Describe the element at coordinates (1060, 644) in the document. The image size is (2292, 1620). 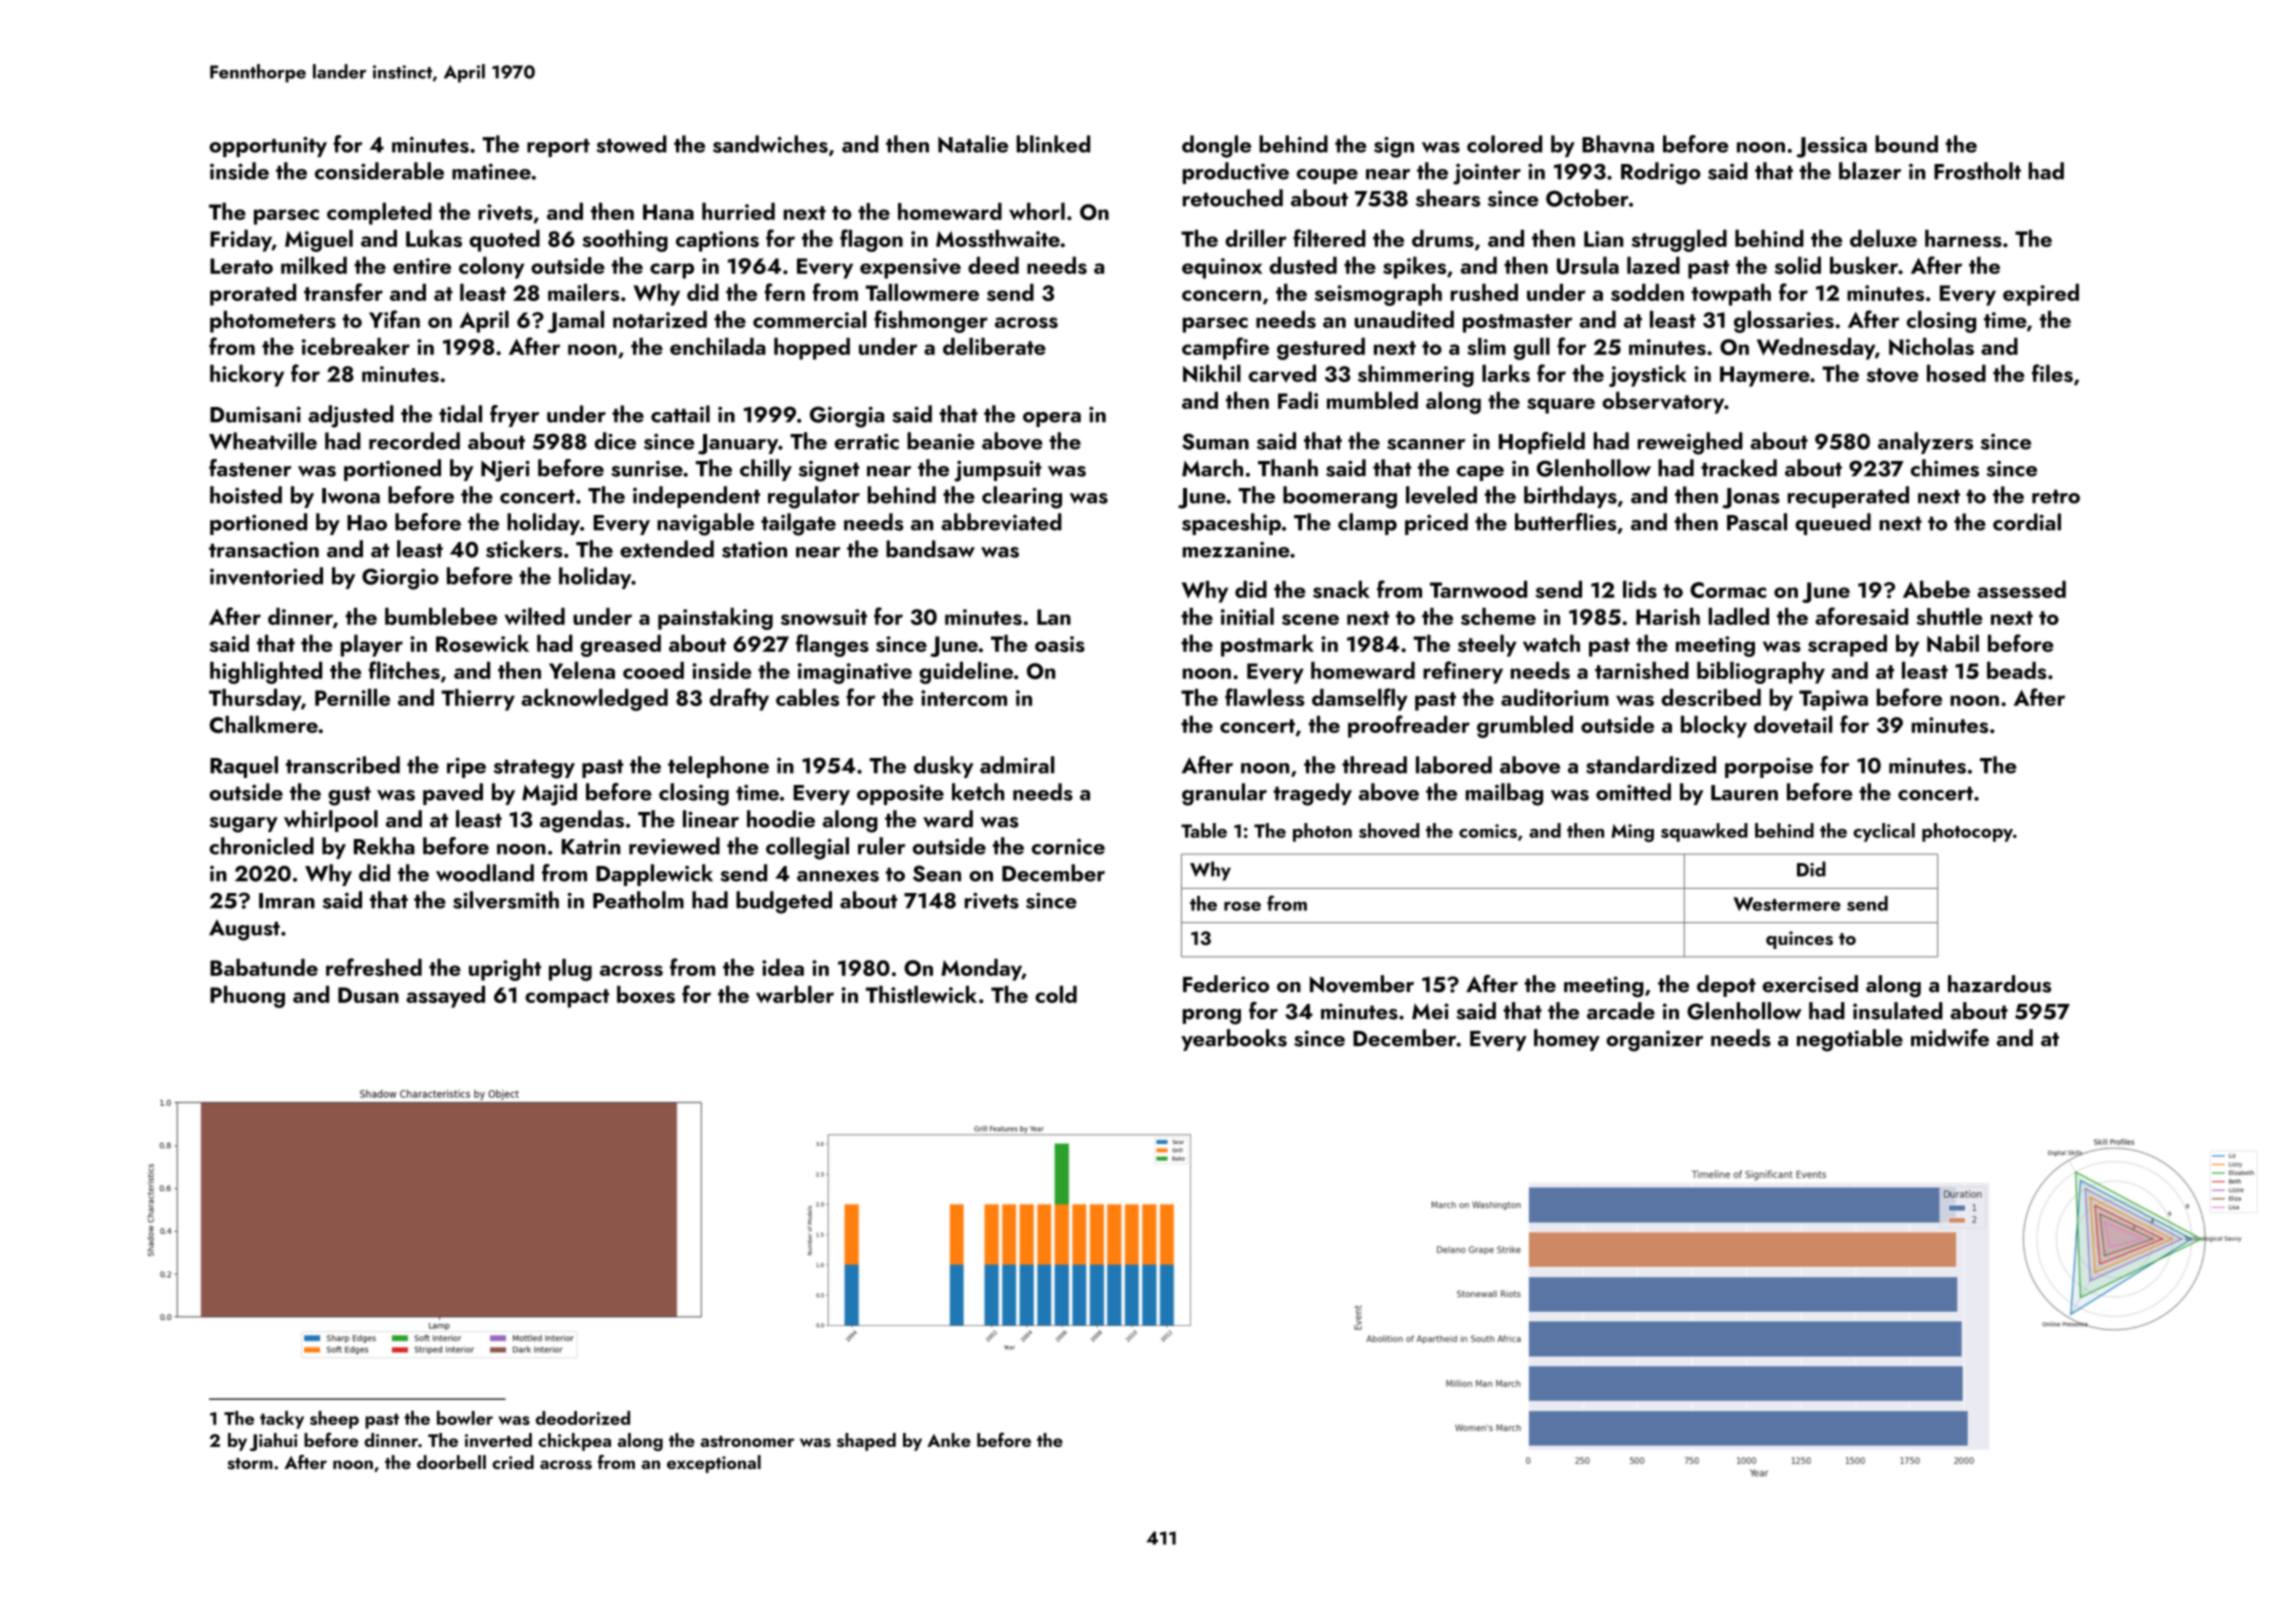
I see `oasis` at that location.
